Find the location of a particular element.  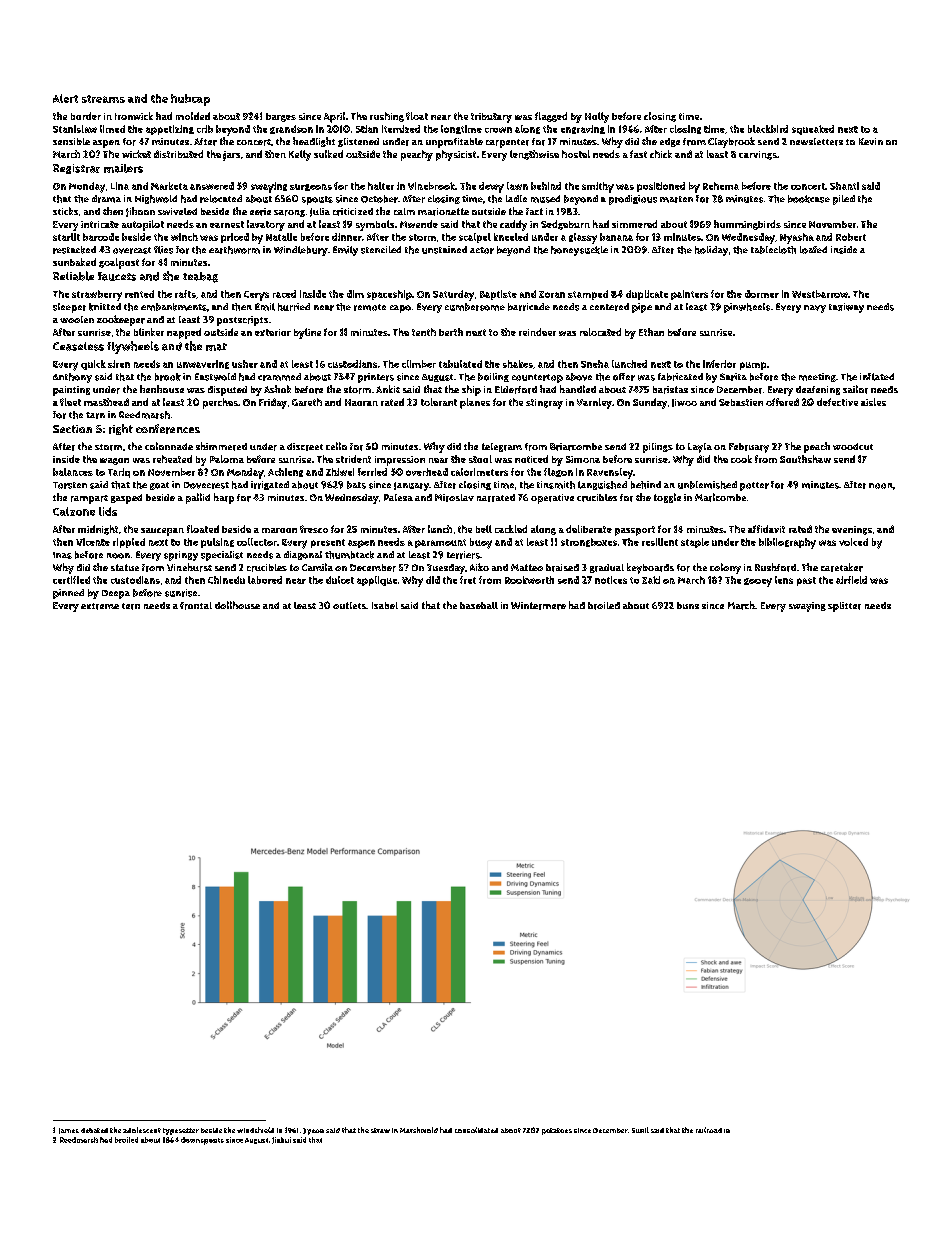

blackbird is located at coordinates (768, 129).
